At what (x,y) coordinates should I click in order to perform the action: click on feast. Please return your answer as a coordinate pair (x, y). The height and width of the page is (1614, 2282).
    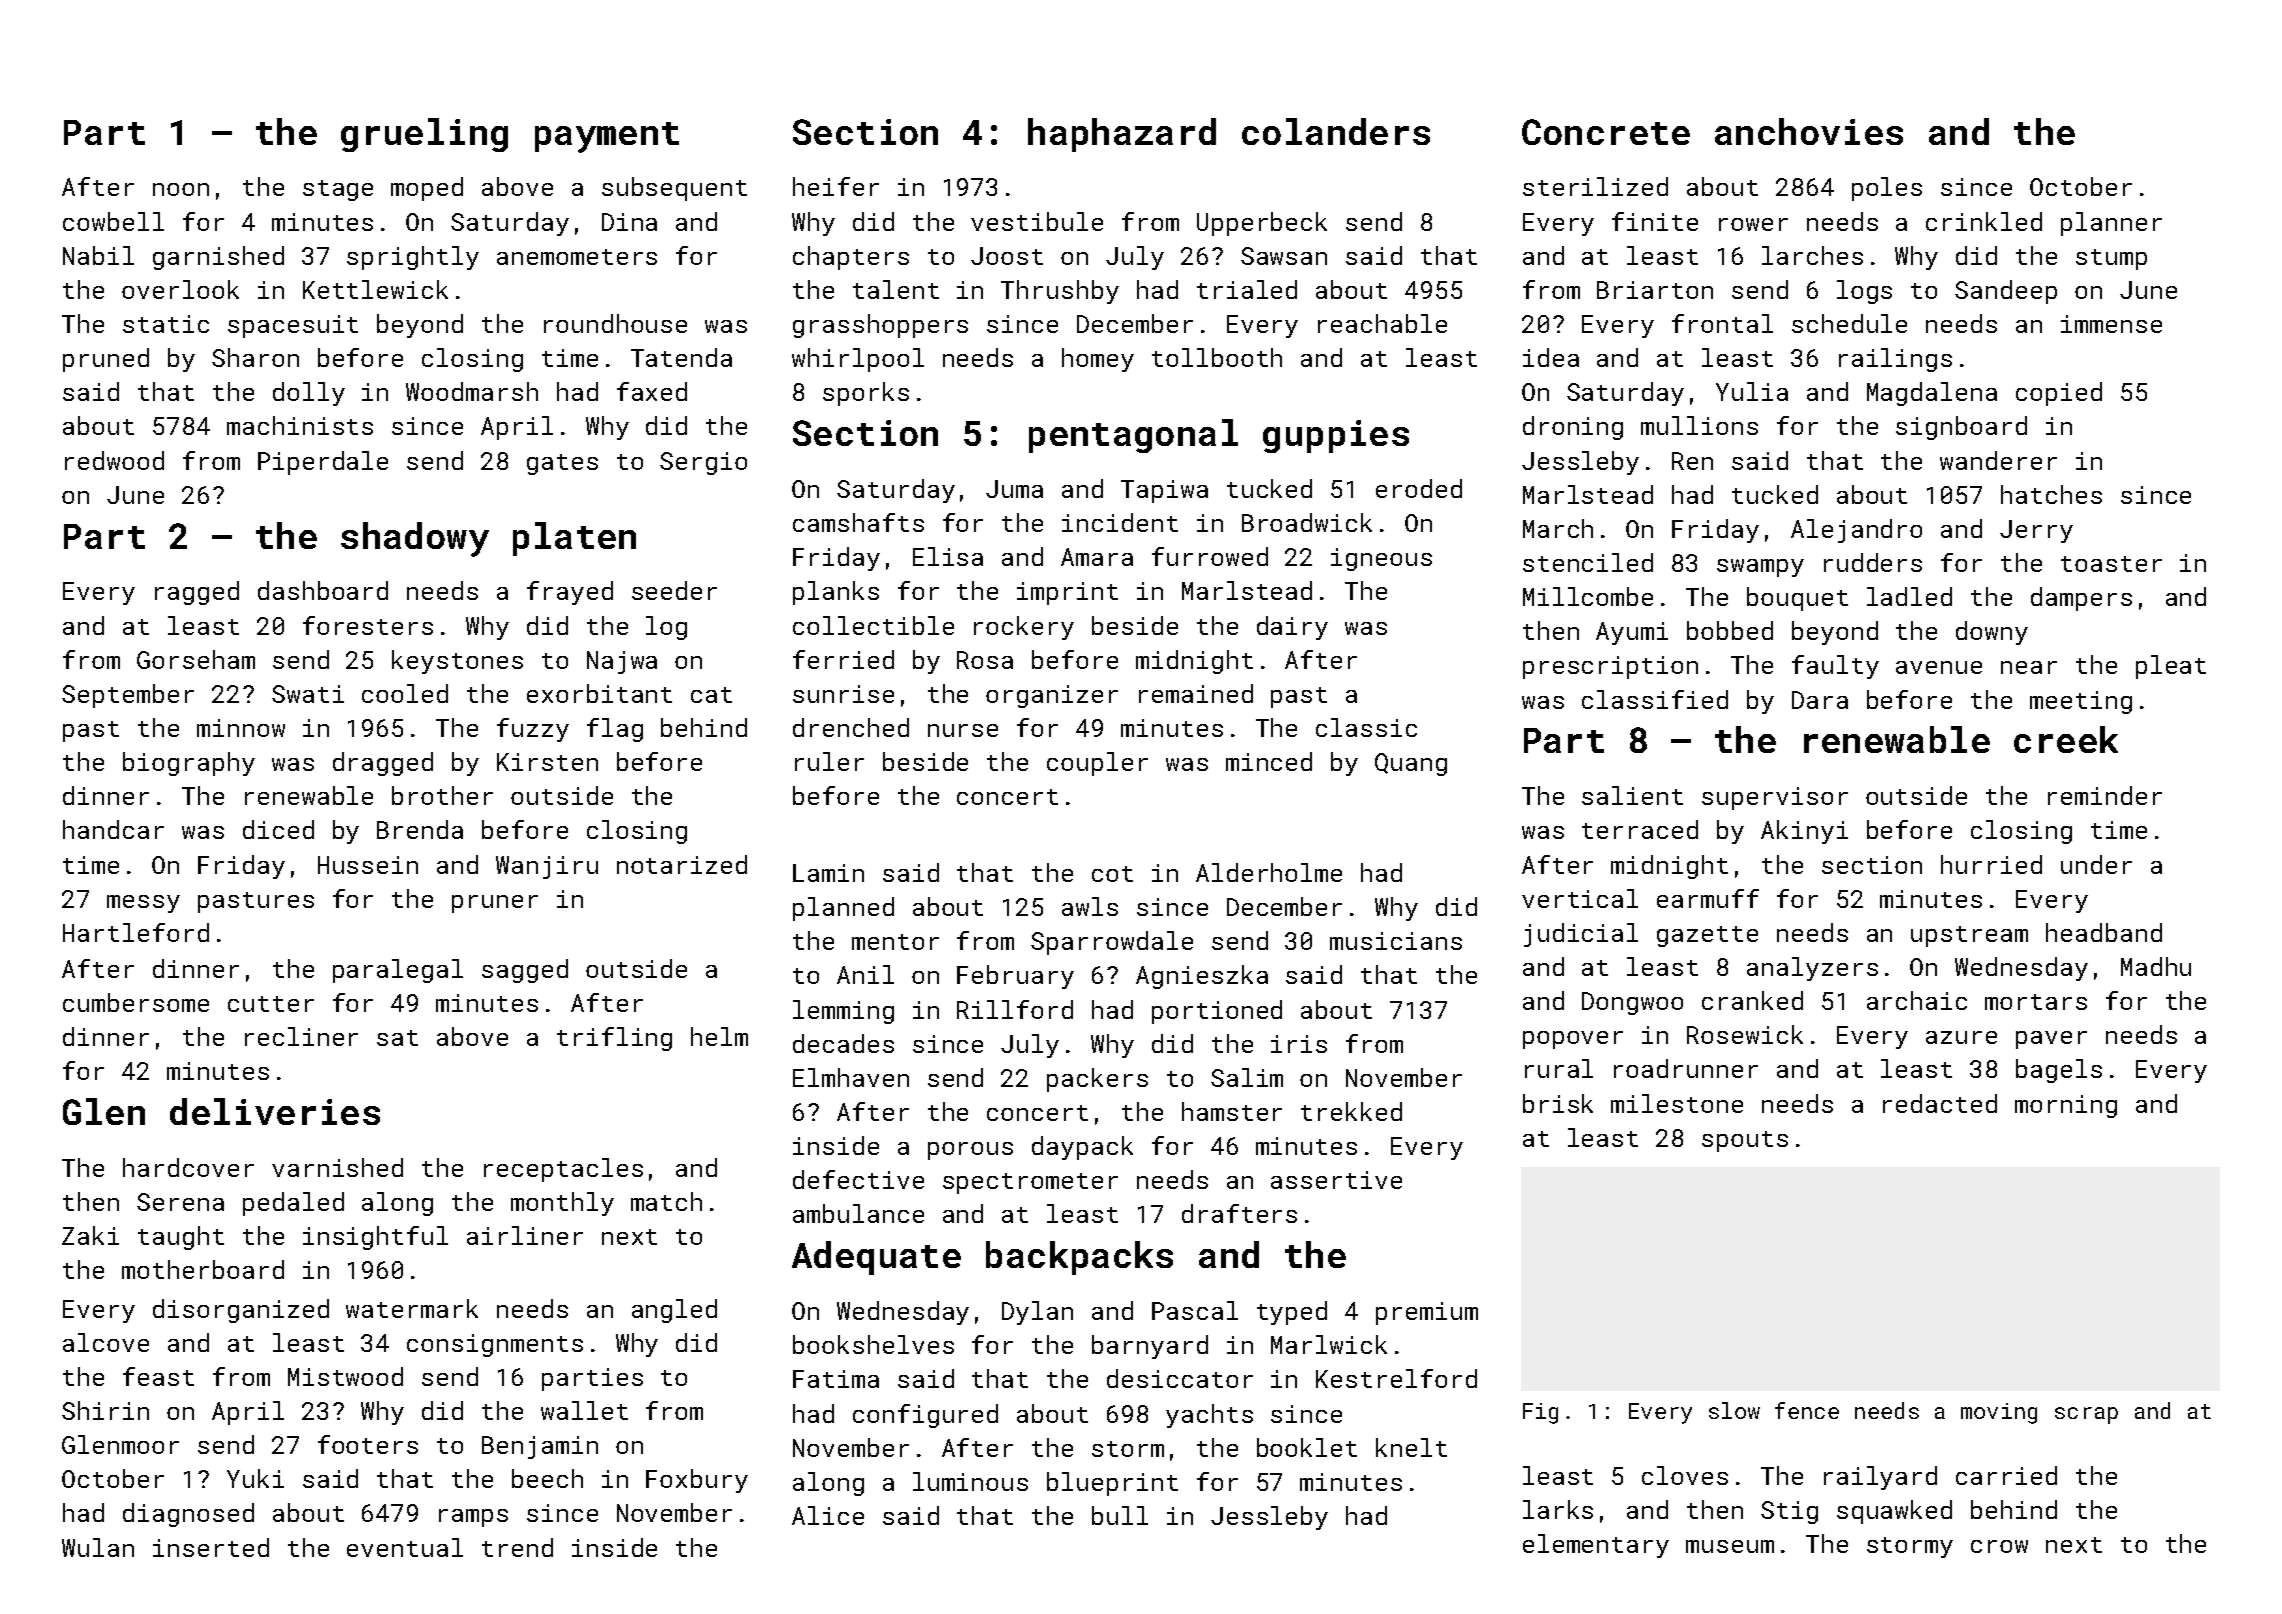
    Looking at the image, I should click on (158, 1376).
